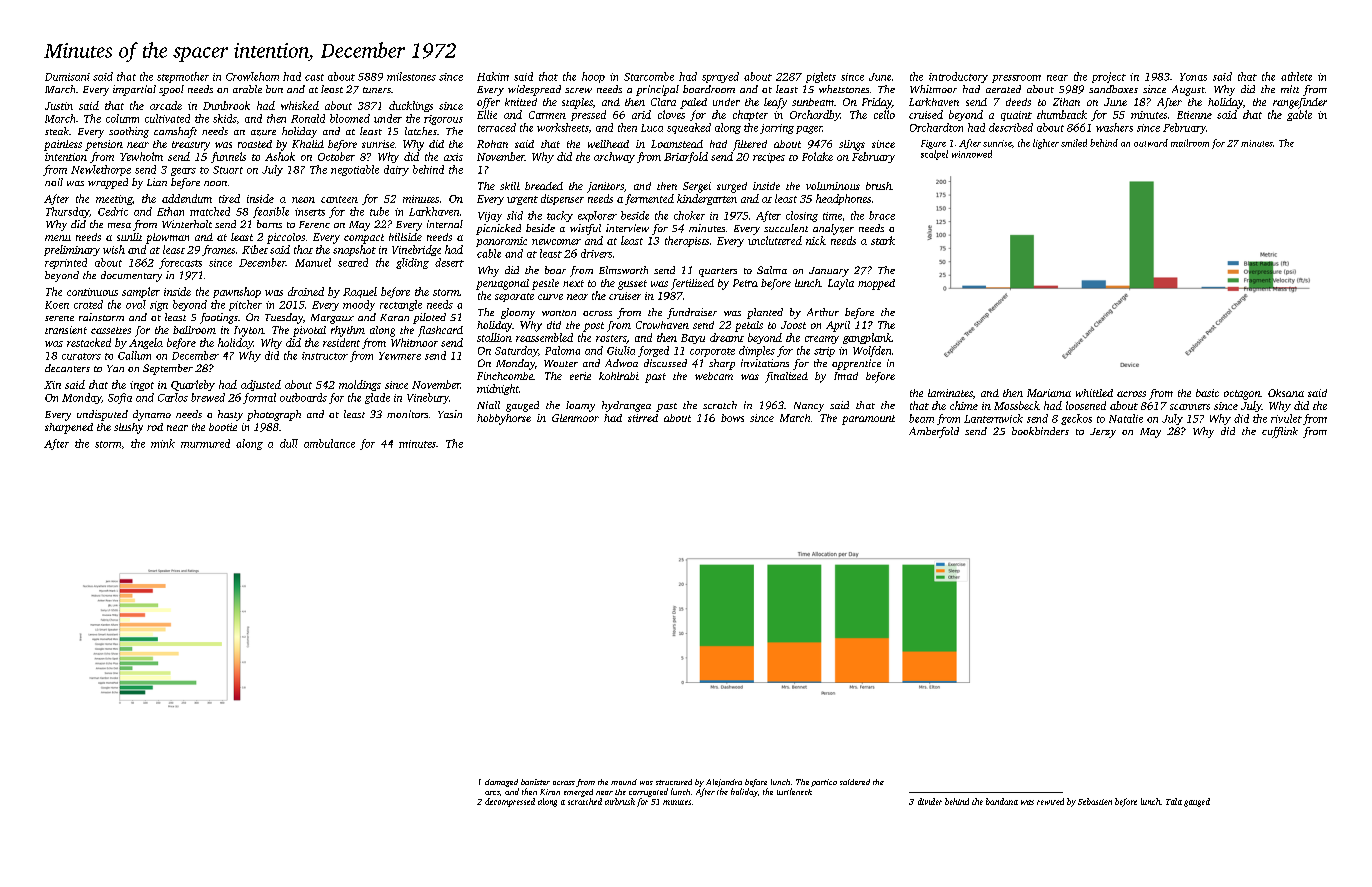  Describe the element at coordinates (289, 443) in the image. I see `dull` at that location.
